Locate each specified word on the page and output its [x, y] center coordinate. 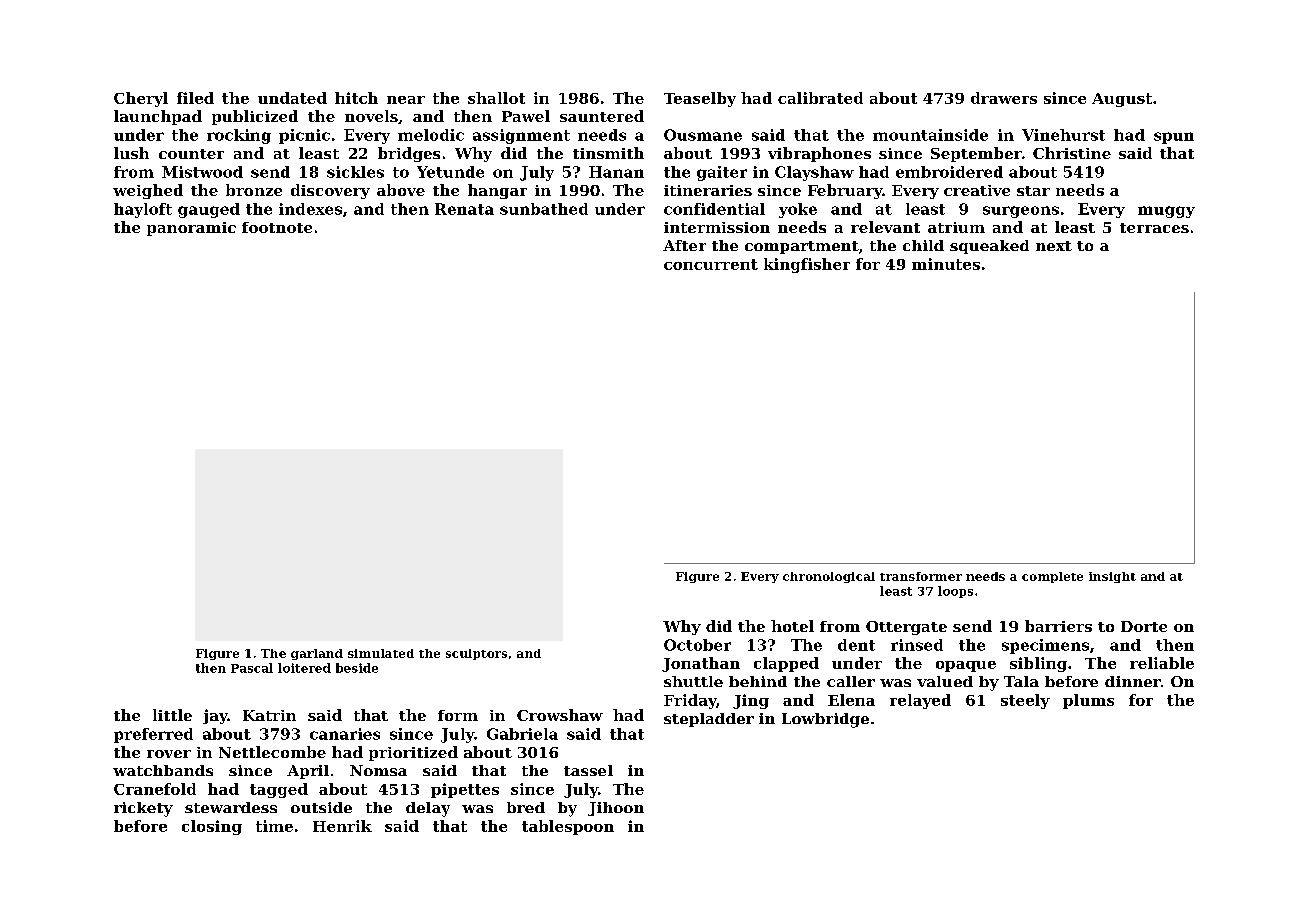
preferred [153, 735]
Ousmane [703, 135]
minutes [946, 264]
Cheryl [141, 99]
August [1122, 100]
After [684, 245]
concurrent [711, 264]
